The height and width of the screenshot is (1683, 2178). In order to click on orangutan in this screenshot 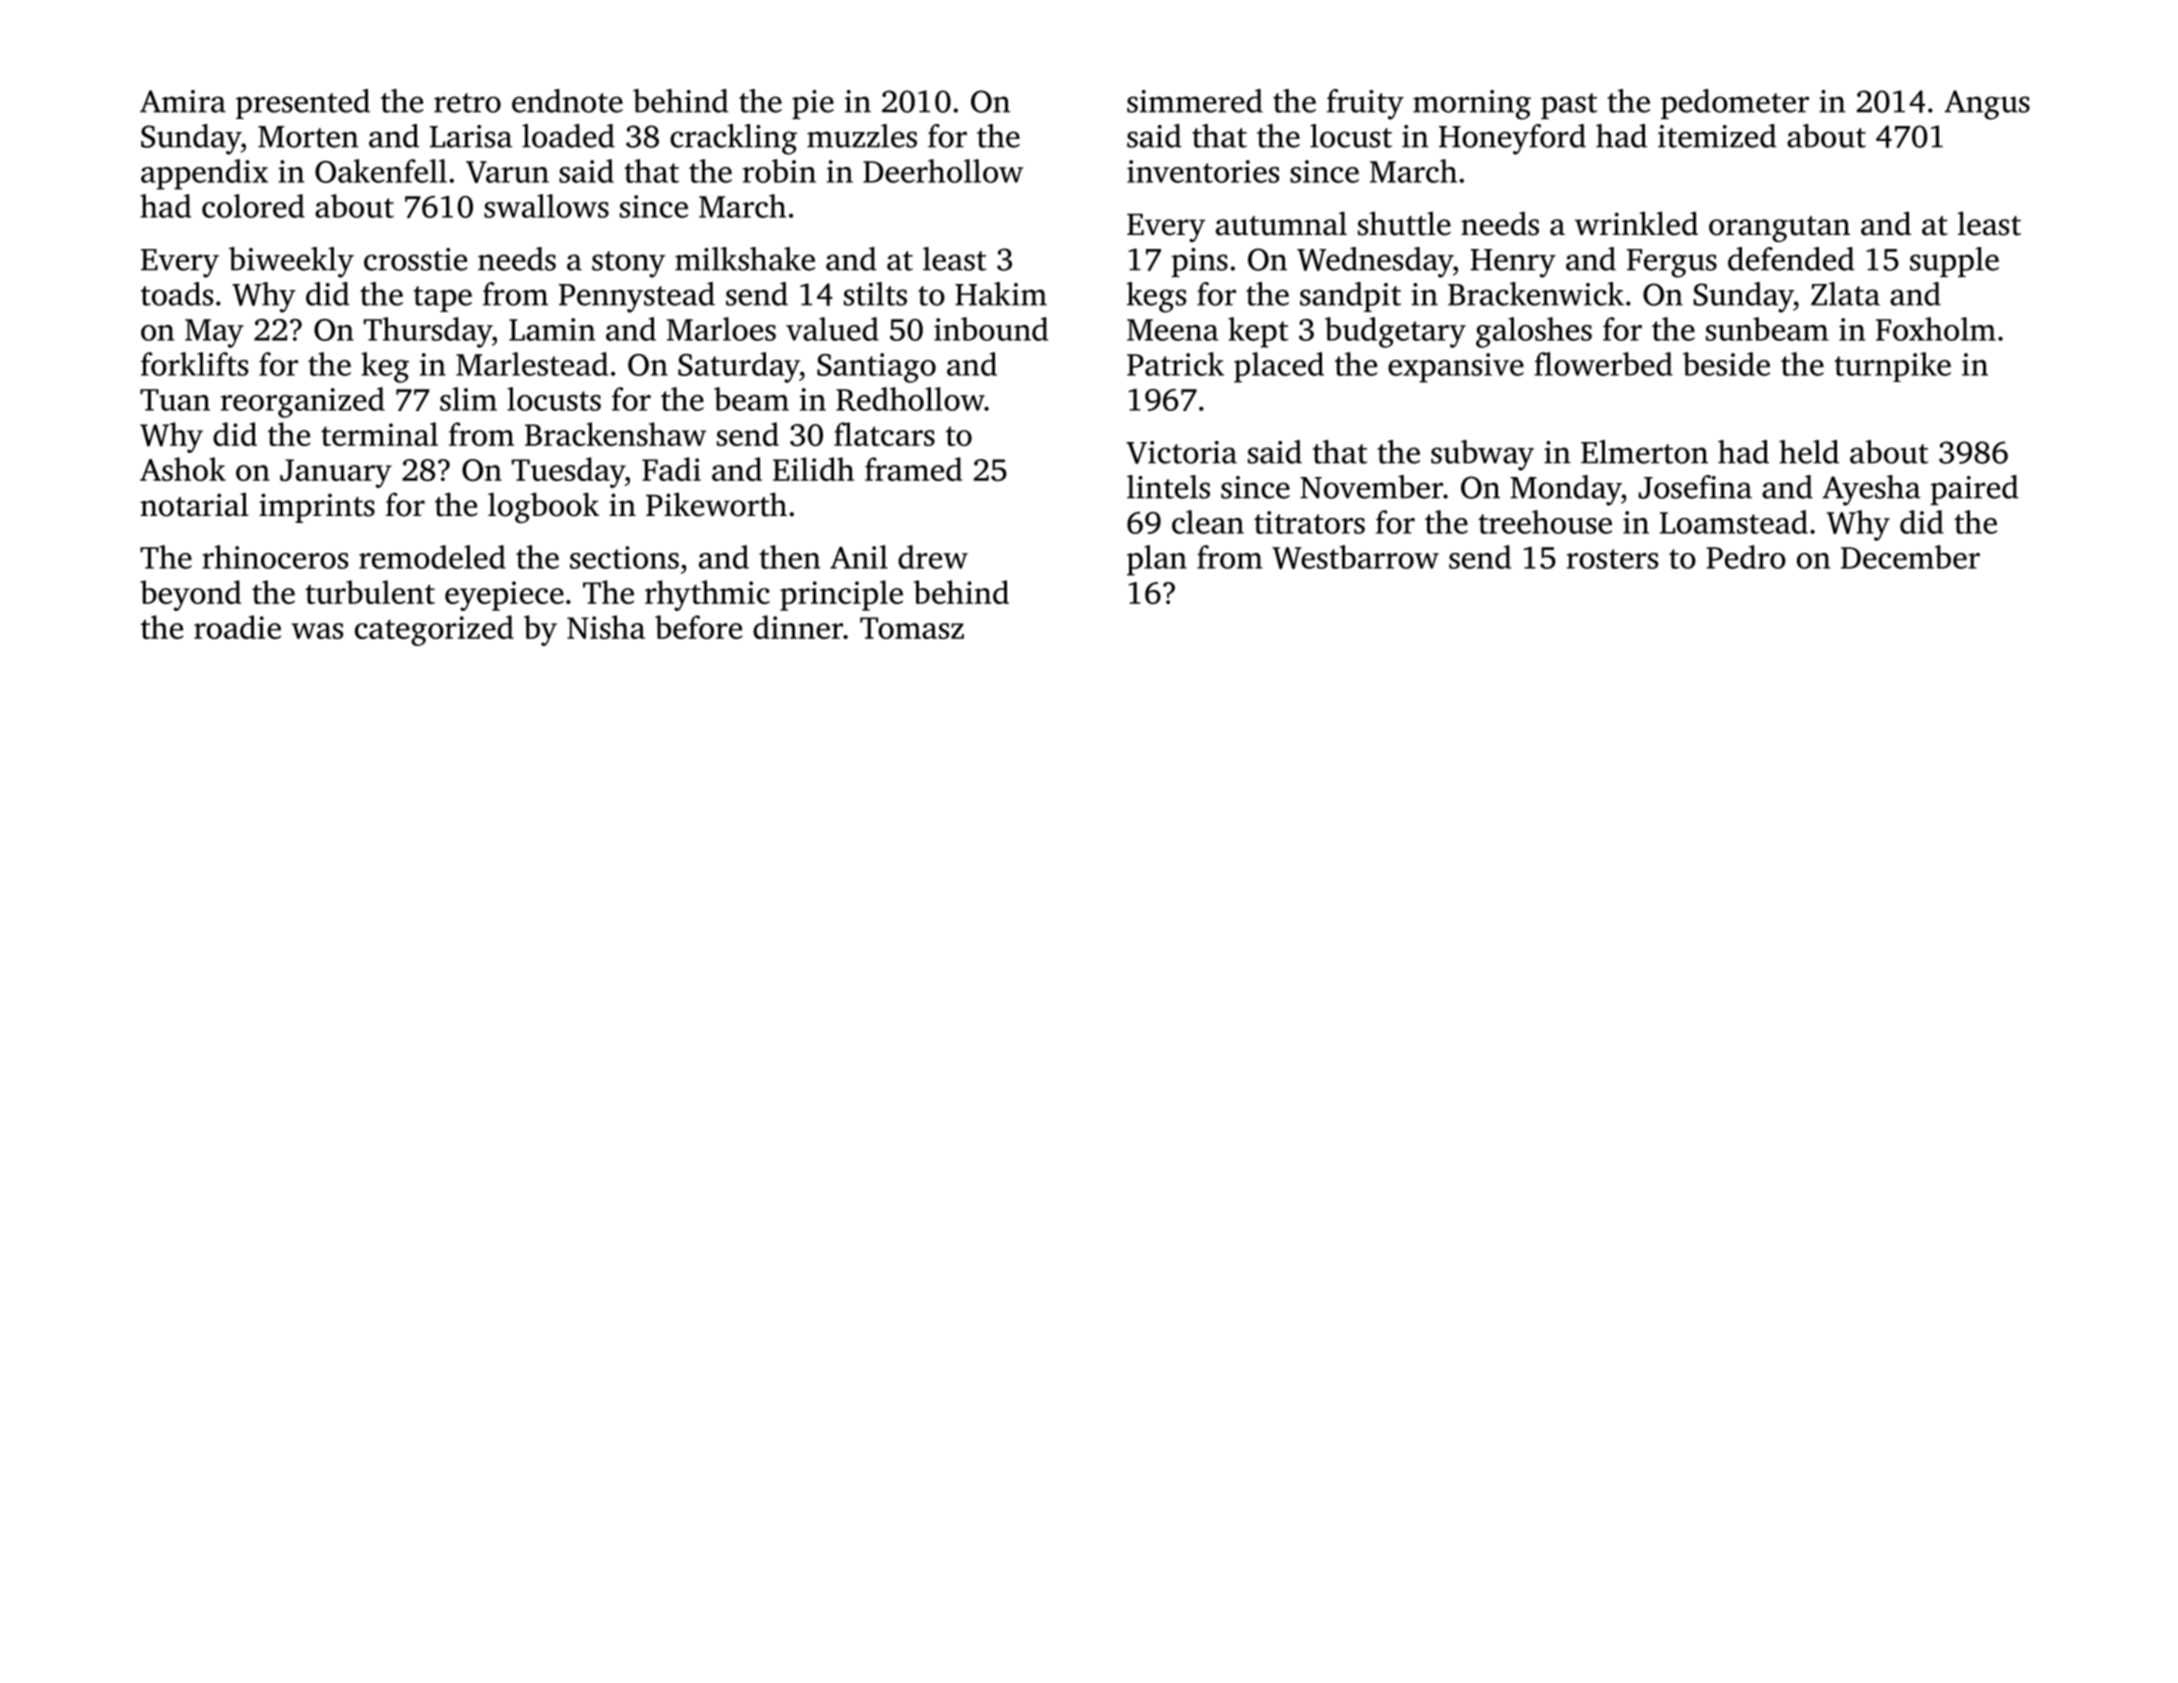, I will do `click(1779, 229)`.
